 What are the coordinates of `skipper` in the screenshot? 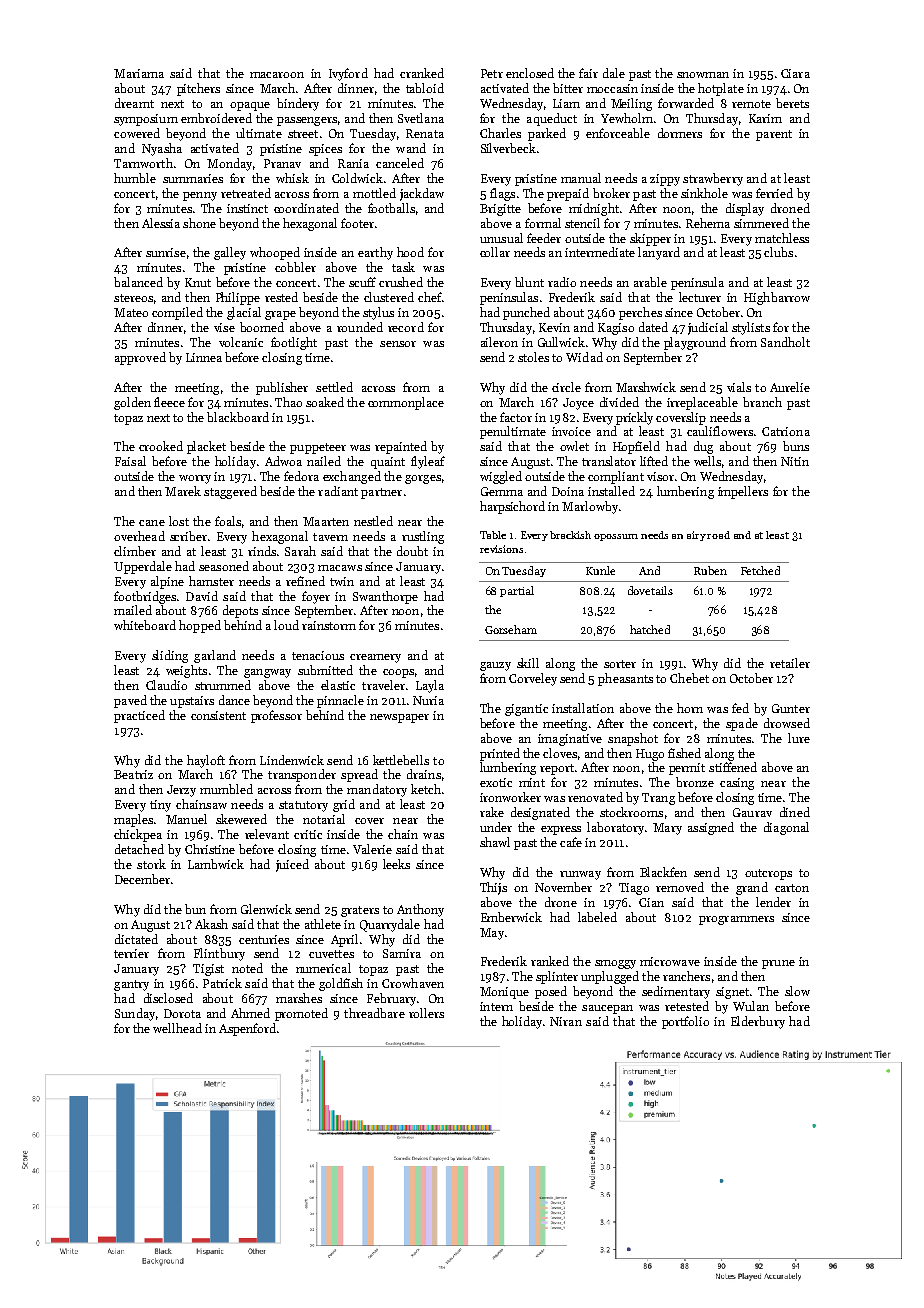 It's located at (650, 239).
